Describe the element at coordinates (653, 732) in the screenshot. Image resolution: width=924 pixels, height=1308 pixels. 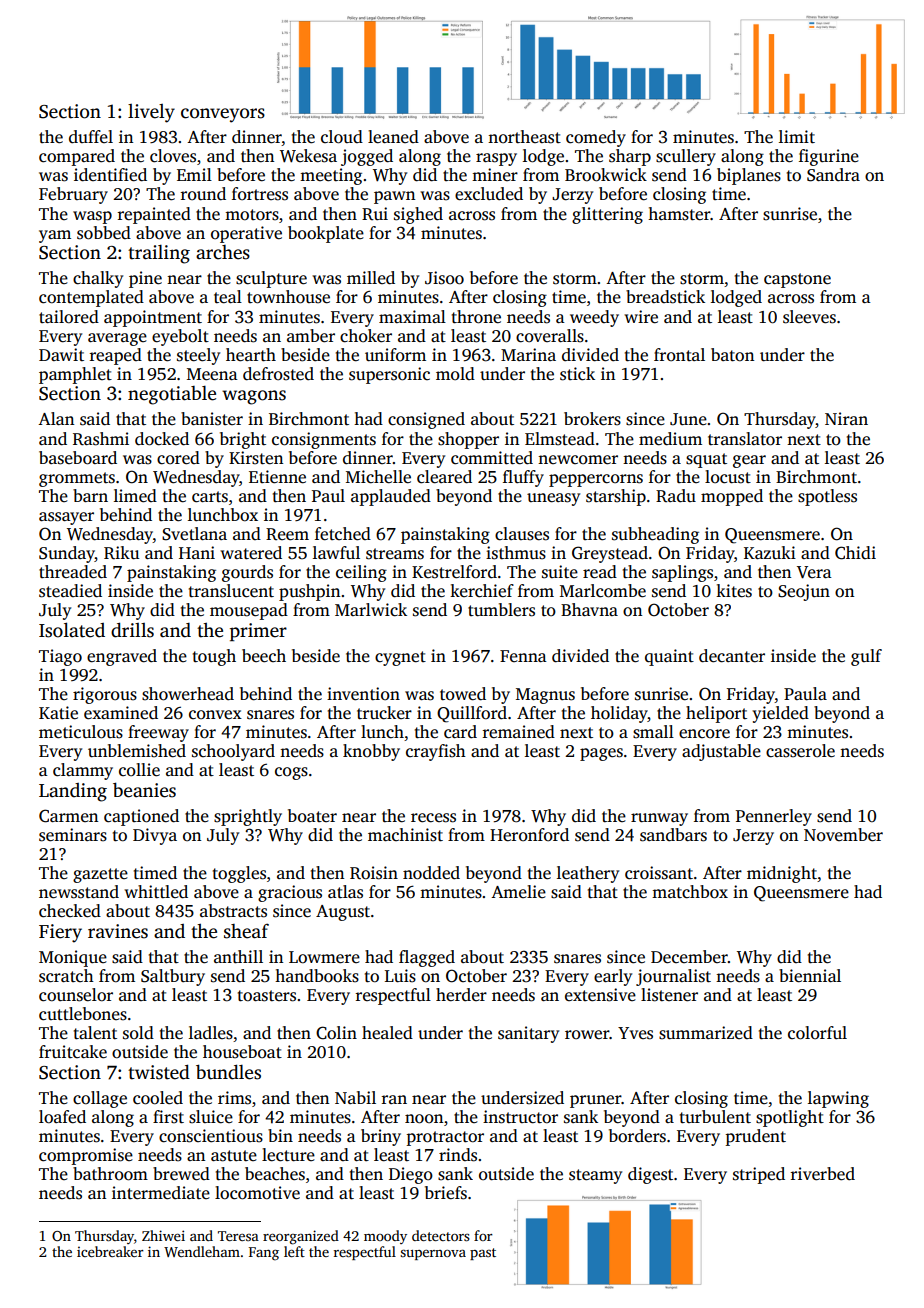
I see `small` at that location.
